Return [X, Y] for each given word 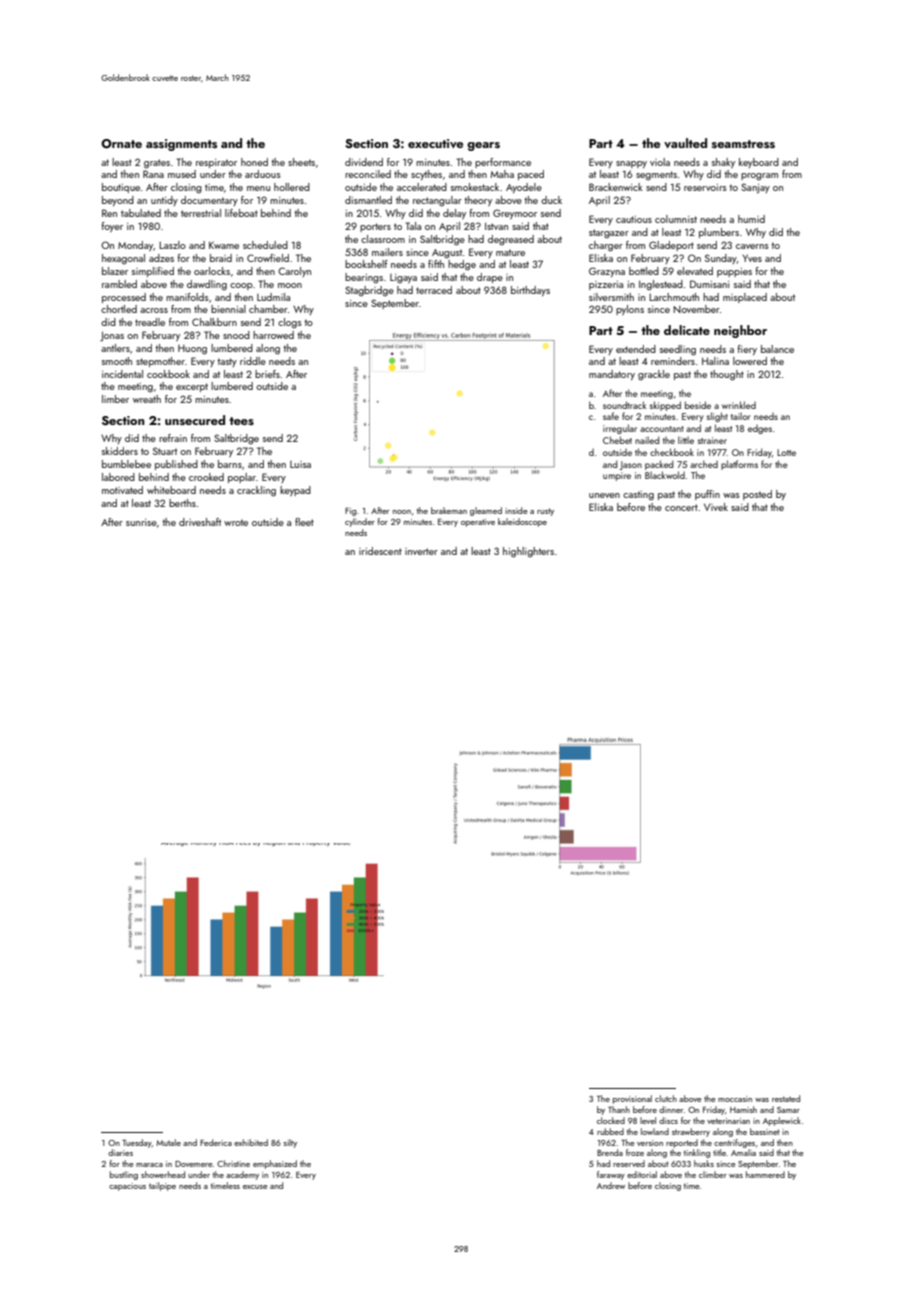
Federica [216, 1142]
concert [681, 507]
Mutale [168, 1142]
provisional [632, 1099]
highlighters [528, 552]
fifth [436, 264]
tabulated [141, 213]
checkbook [672, 452]
